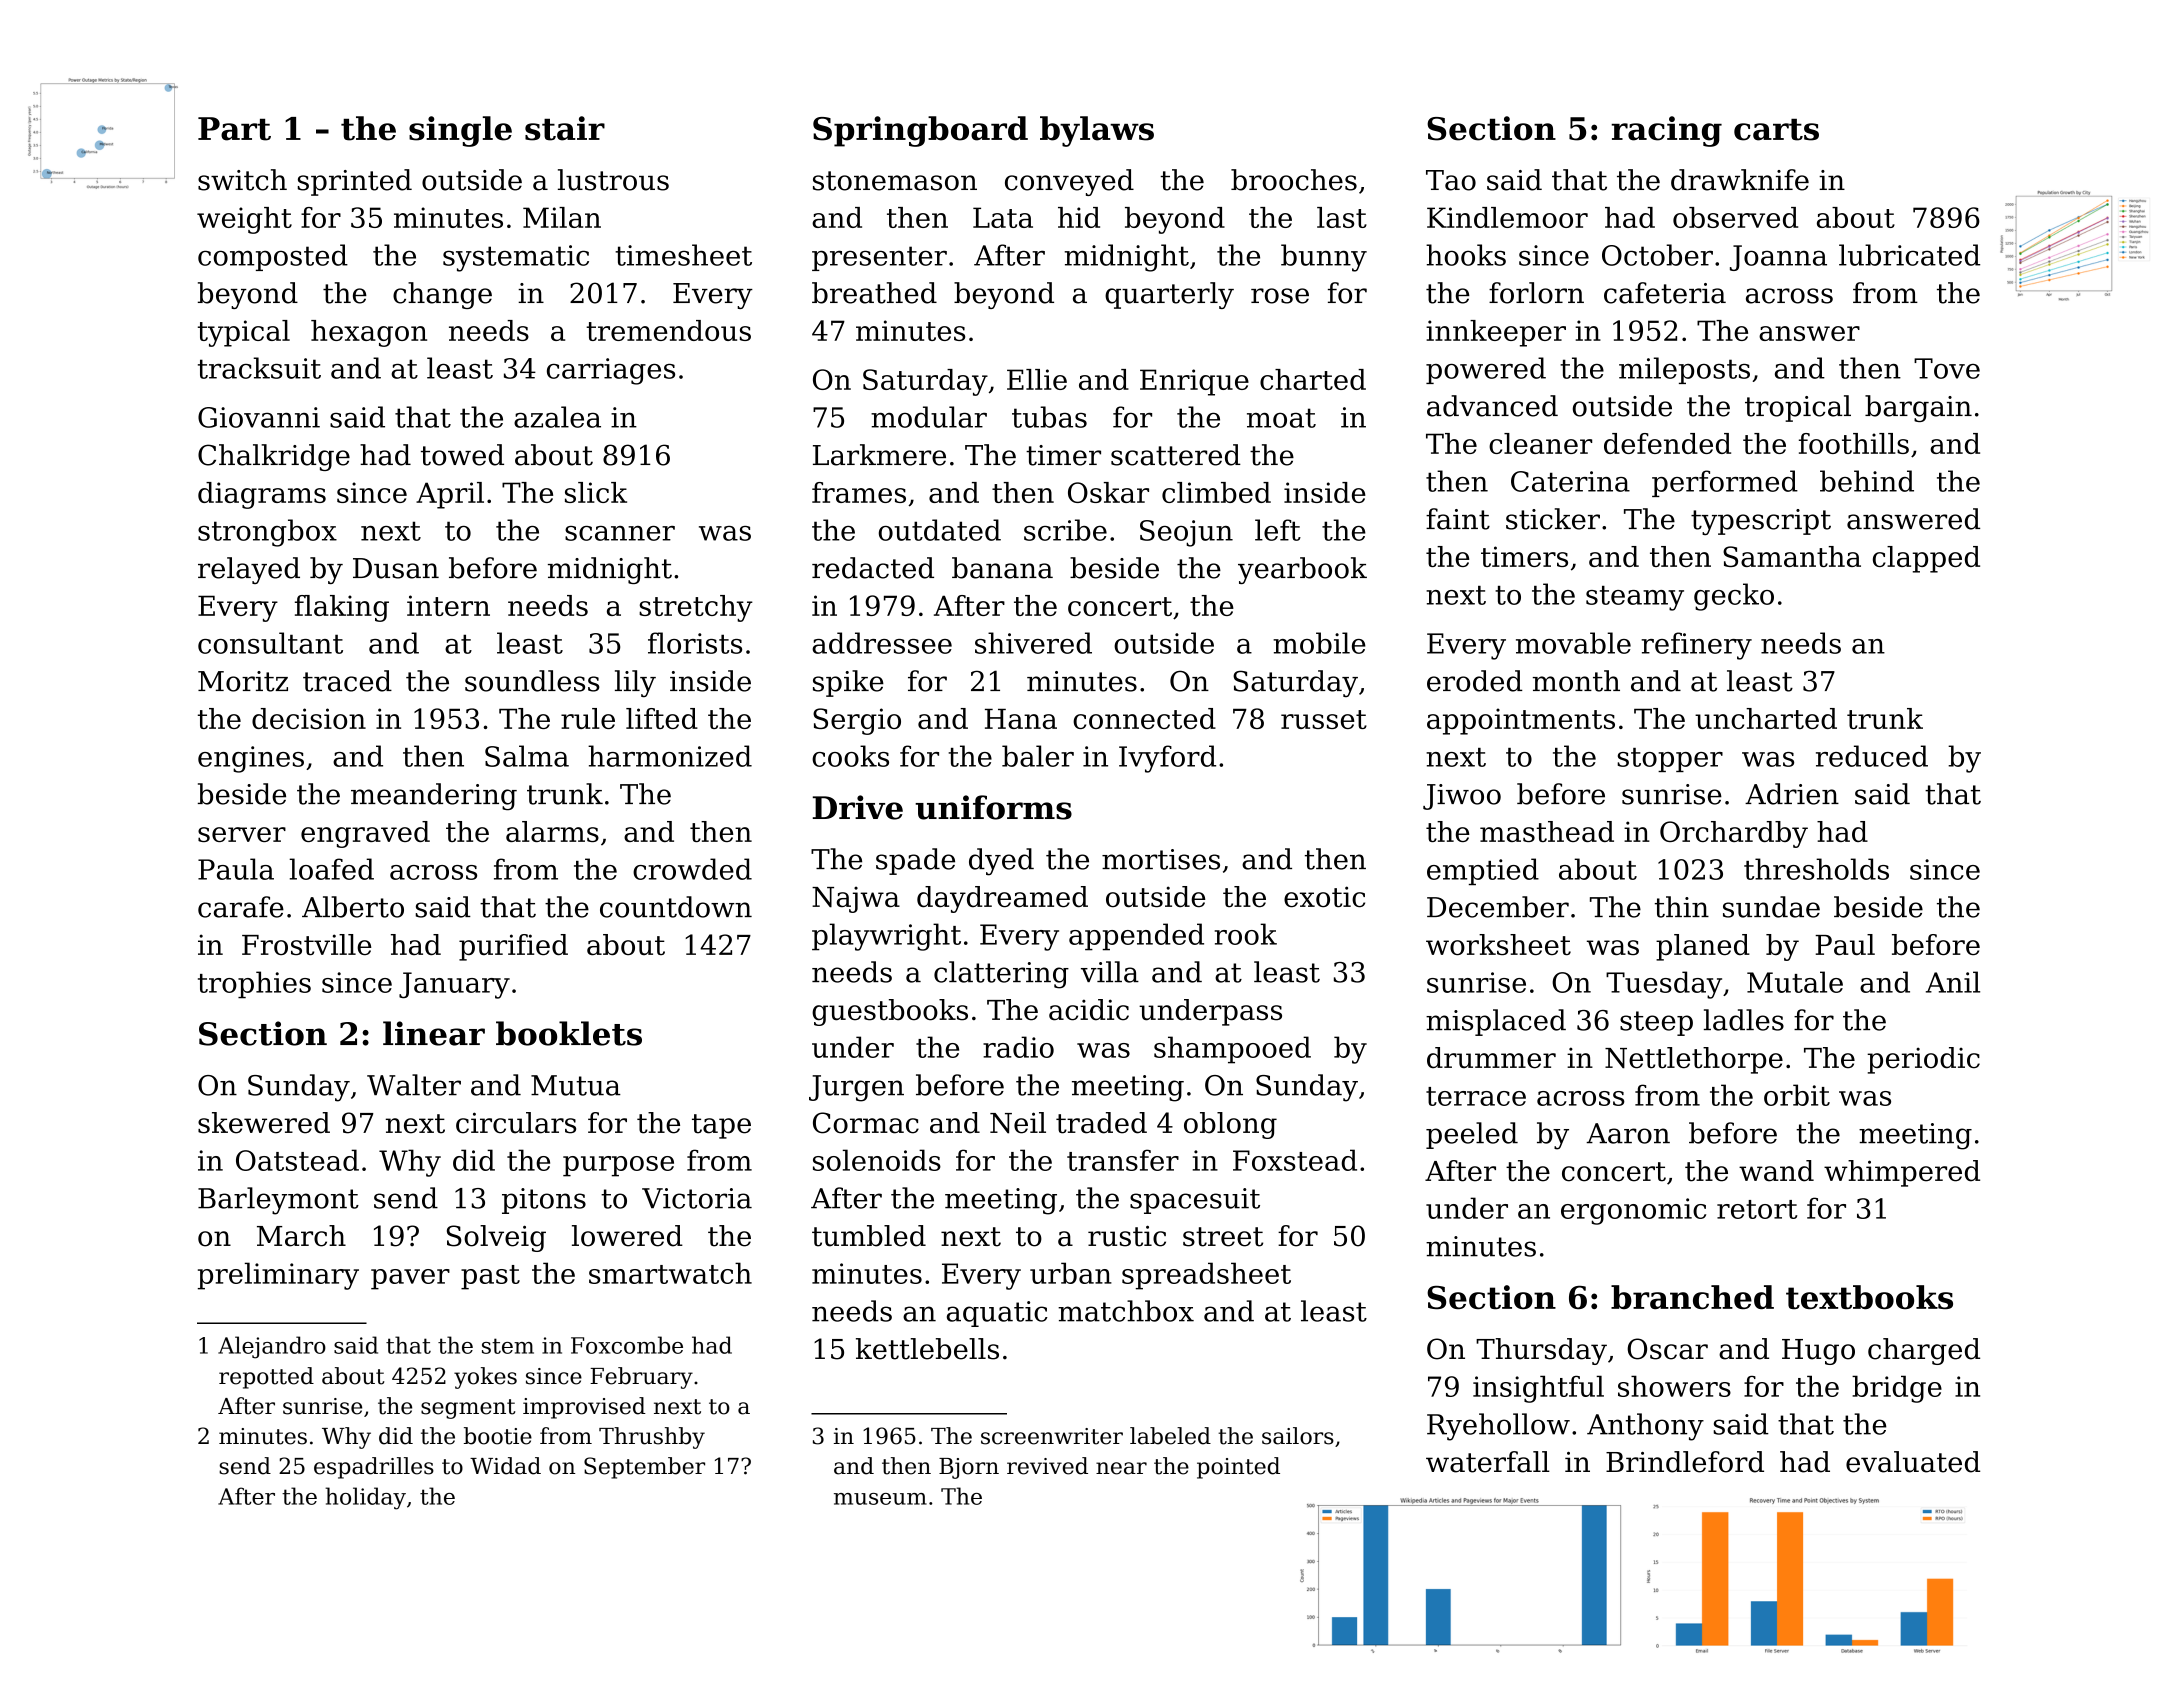 The image size is (2178, 1683). Describe the element at coordinates (1902, 1173) in the screenshot. I see `whimpered` at that location.
